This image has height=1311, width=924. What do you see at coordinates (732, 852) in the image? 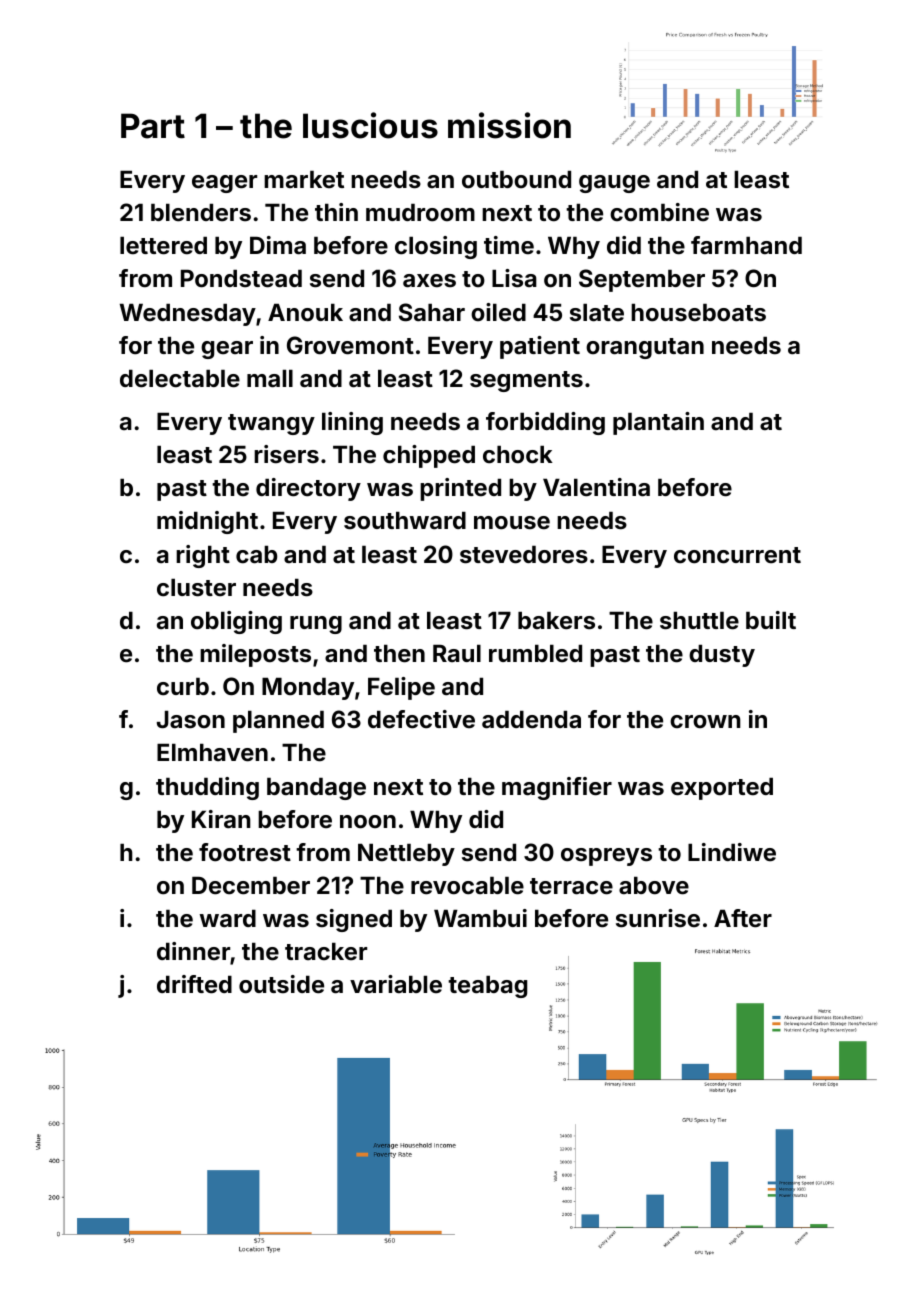
I see `Lindiwe` at bounding box center [732, 852].
